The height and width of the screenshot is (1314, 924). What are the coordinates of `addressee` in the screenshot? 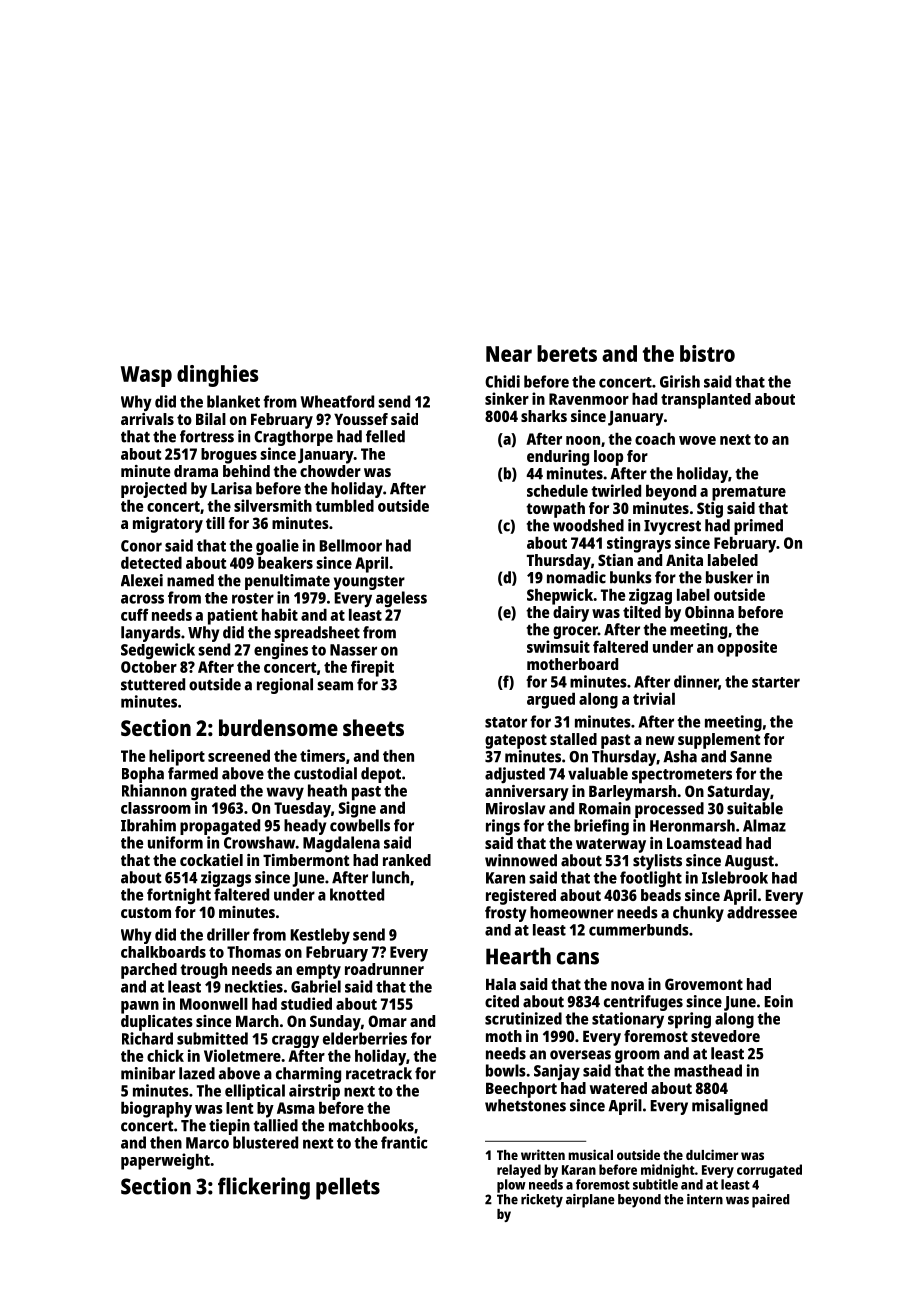 It's located at (762, 912).
